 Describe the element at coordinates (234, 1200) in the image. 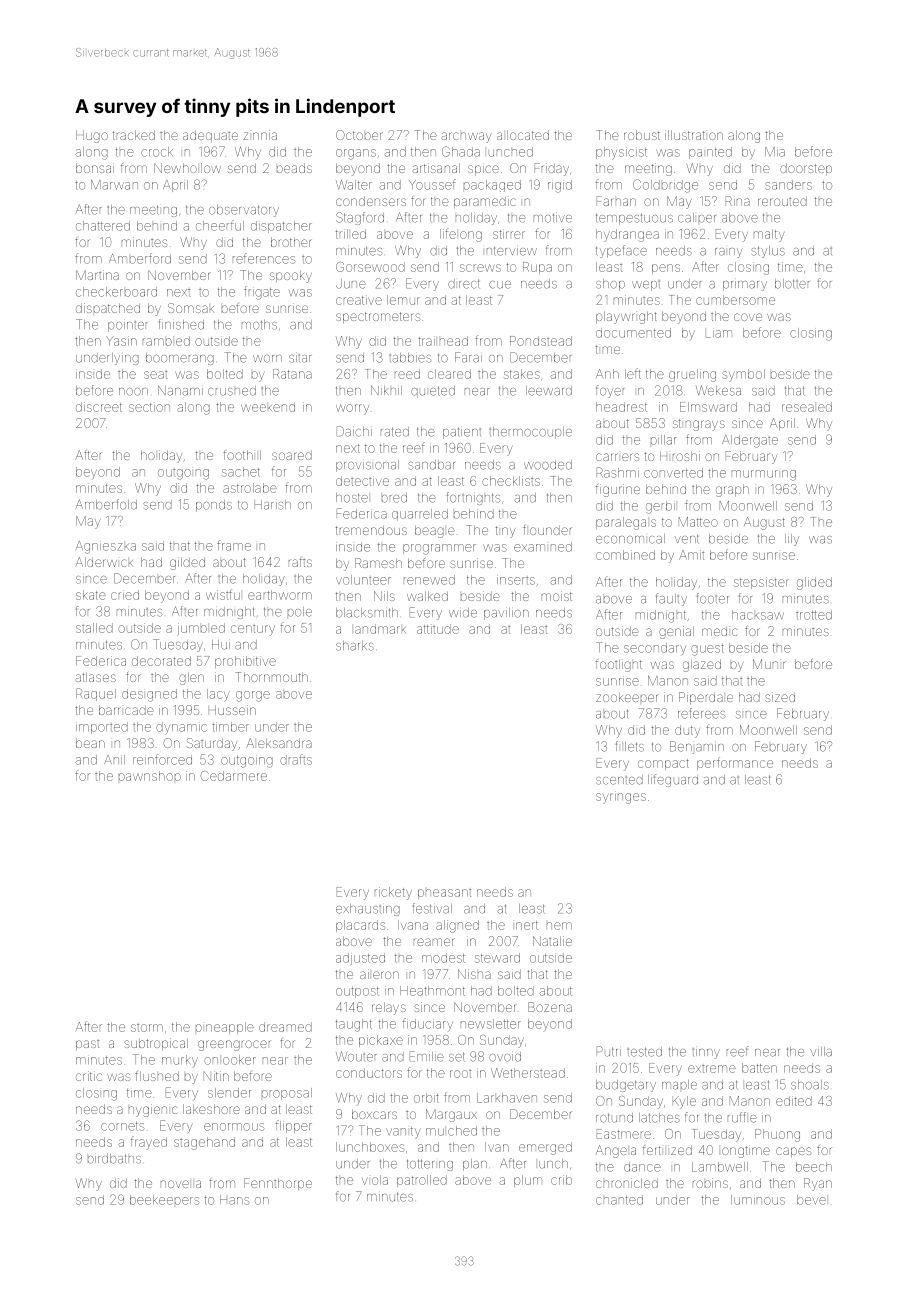

I see `Hans` at that location.
